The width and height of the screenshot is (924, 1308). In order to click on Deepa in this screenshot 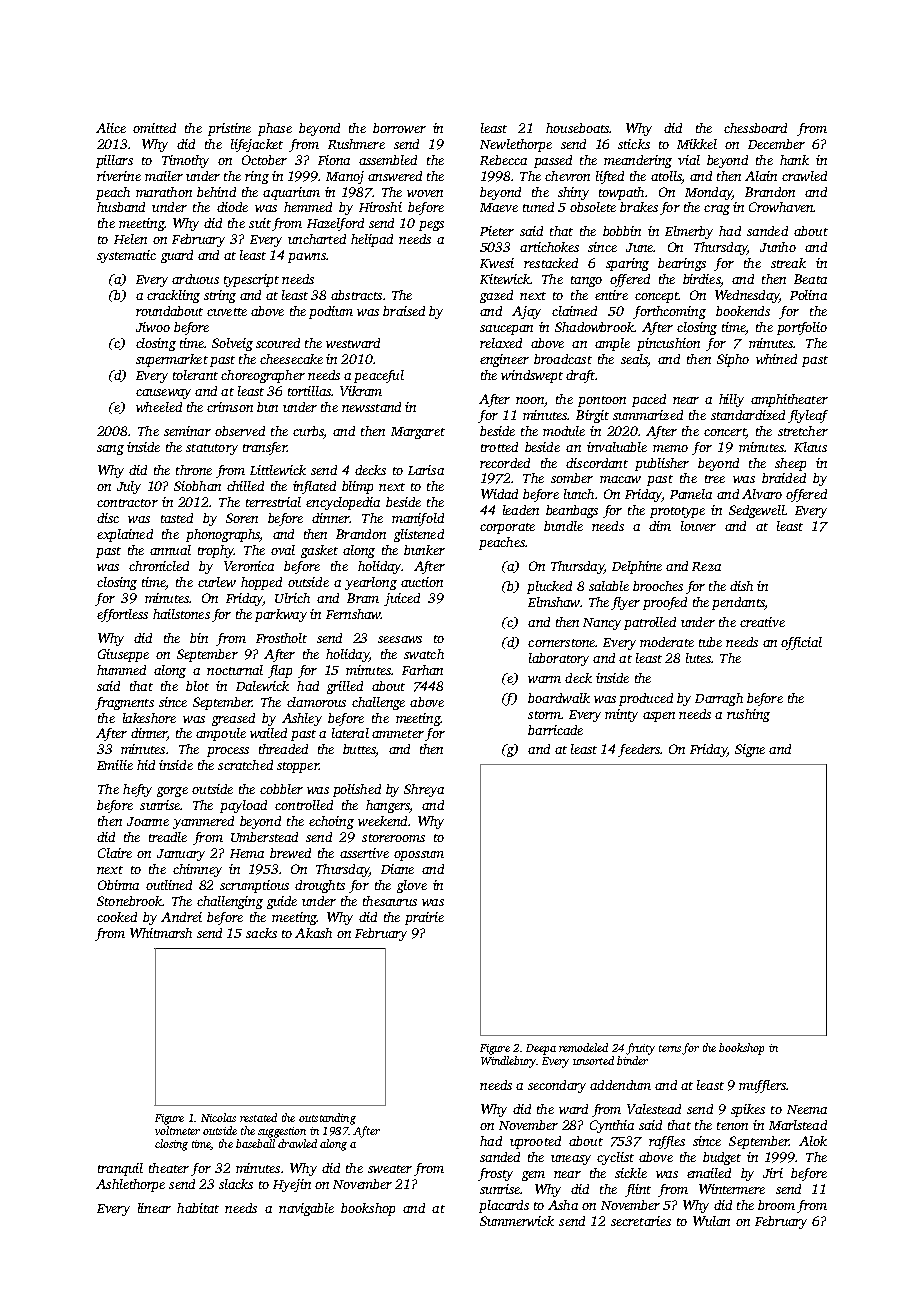, I will do `click(541, 1049)`.
